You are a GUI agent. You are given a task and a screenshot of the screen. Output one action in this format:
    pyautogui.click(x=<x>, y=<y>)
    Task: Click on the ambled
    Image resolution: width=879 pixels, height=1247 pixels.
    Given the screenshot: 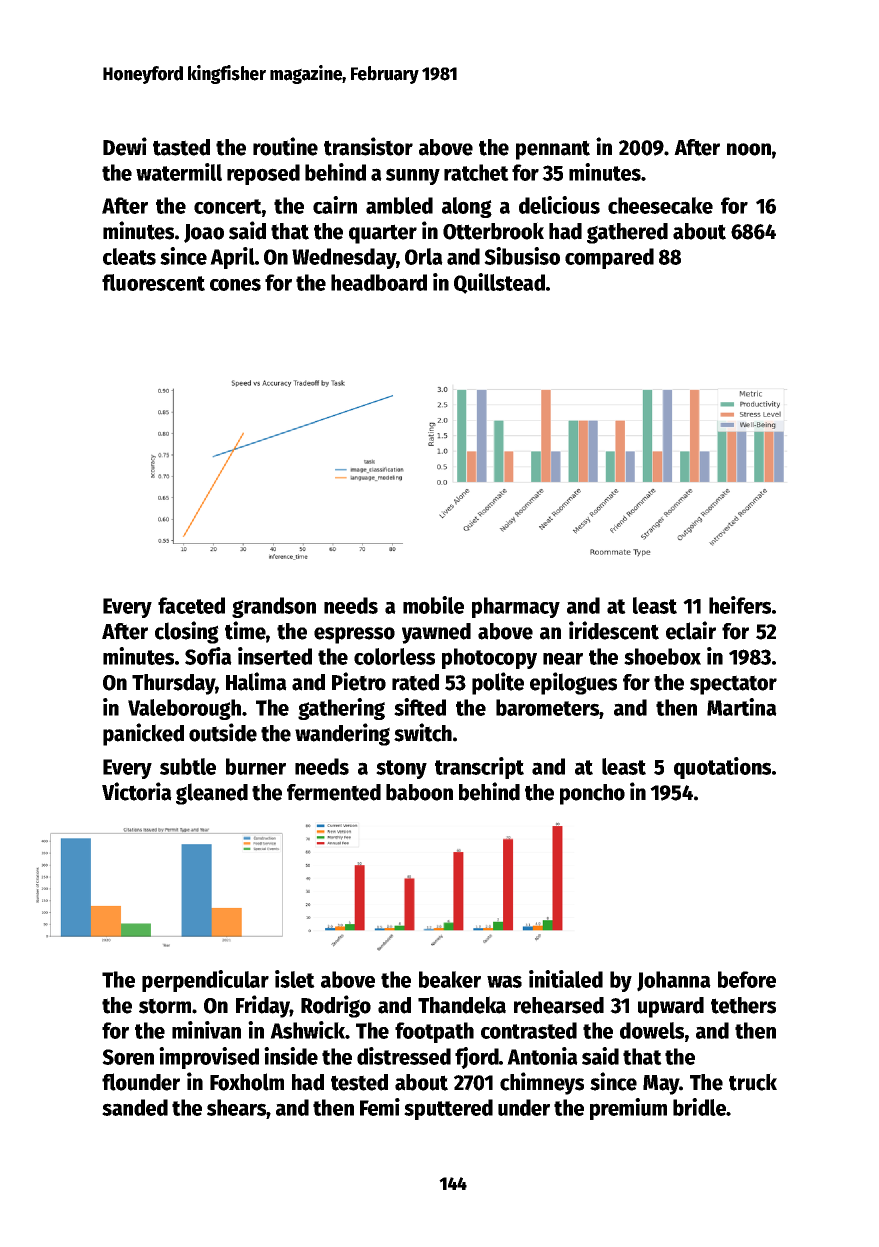 What is the action you would take?
    pyautogui.click(x=399, y=205)
